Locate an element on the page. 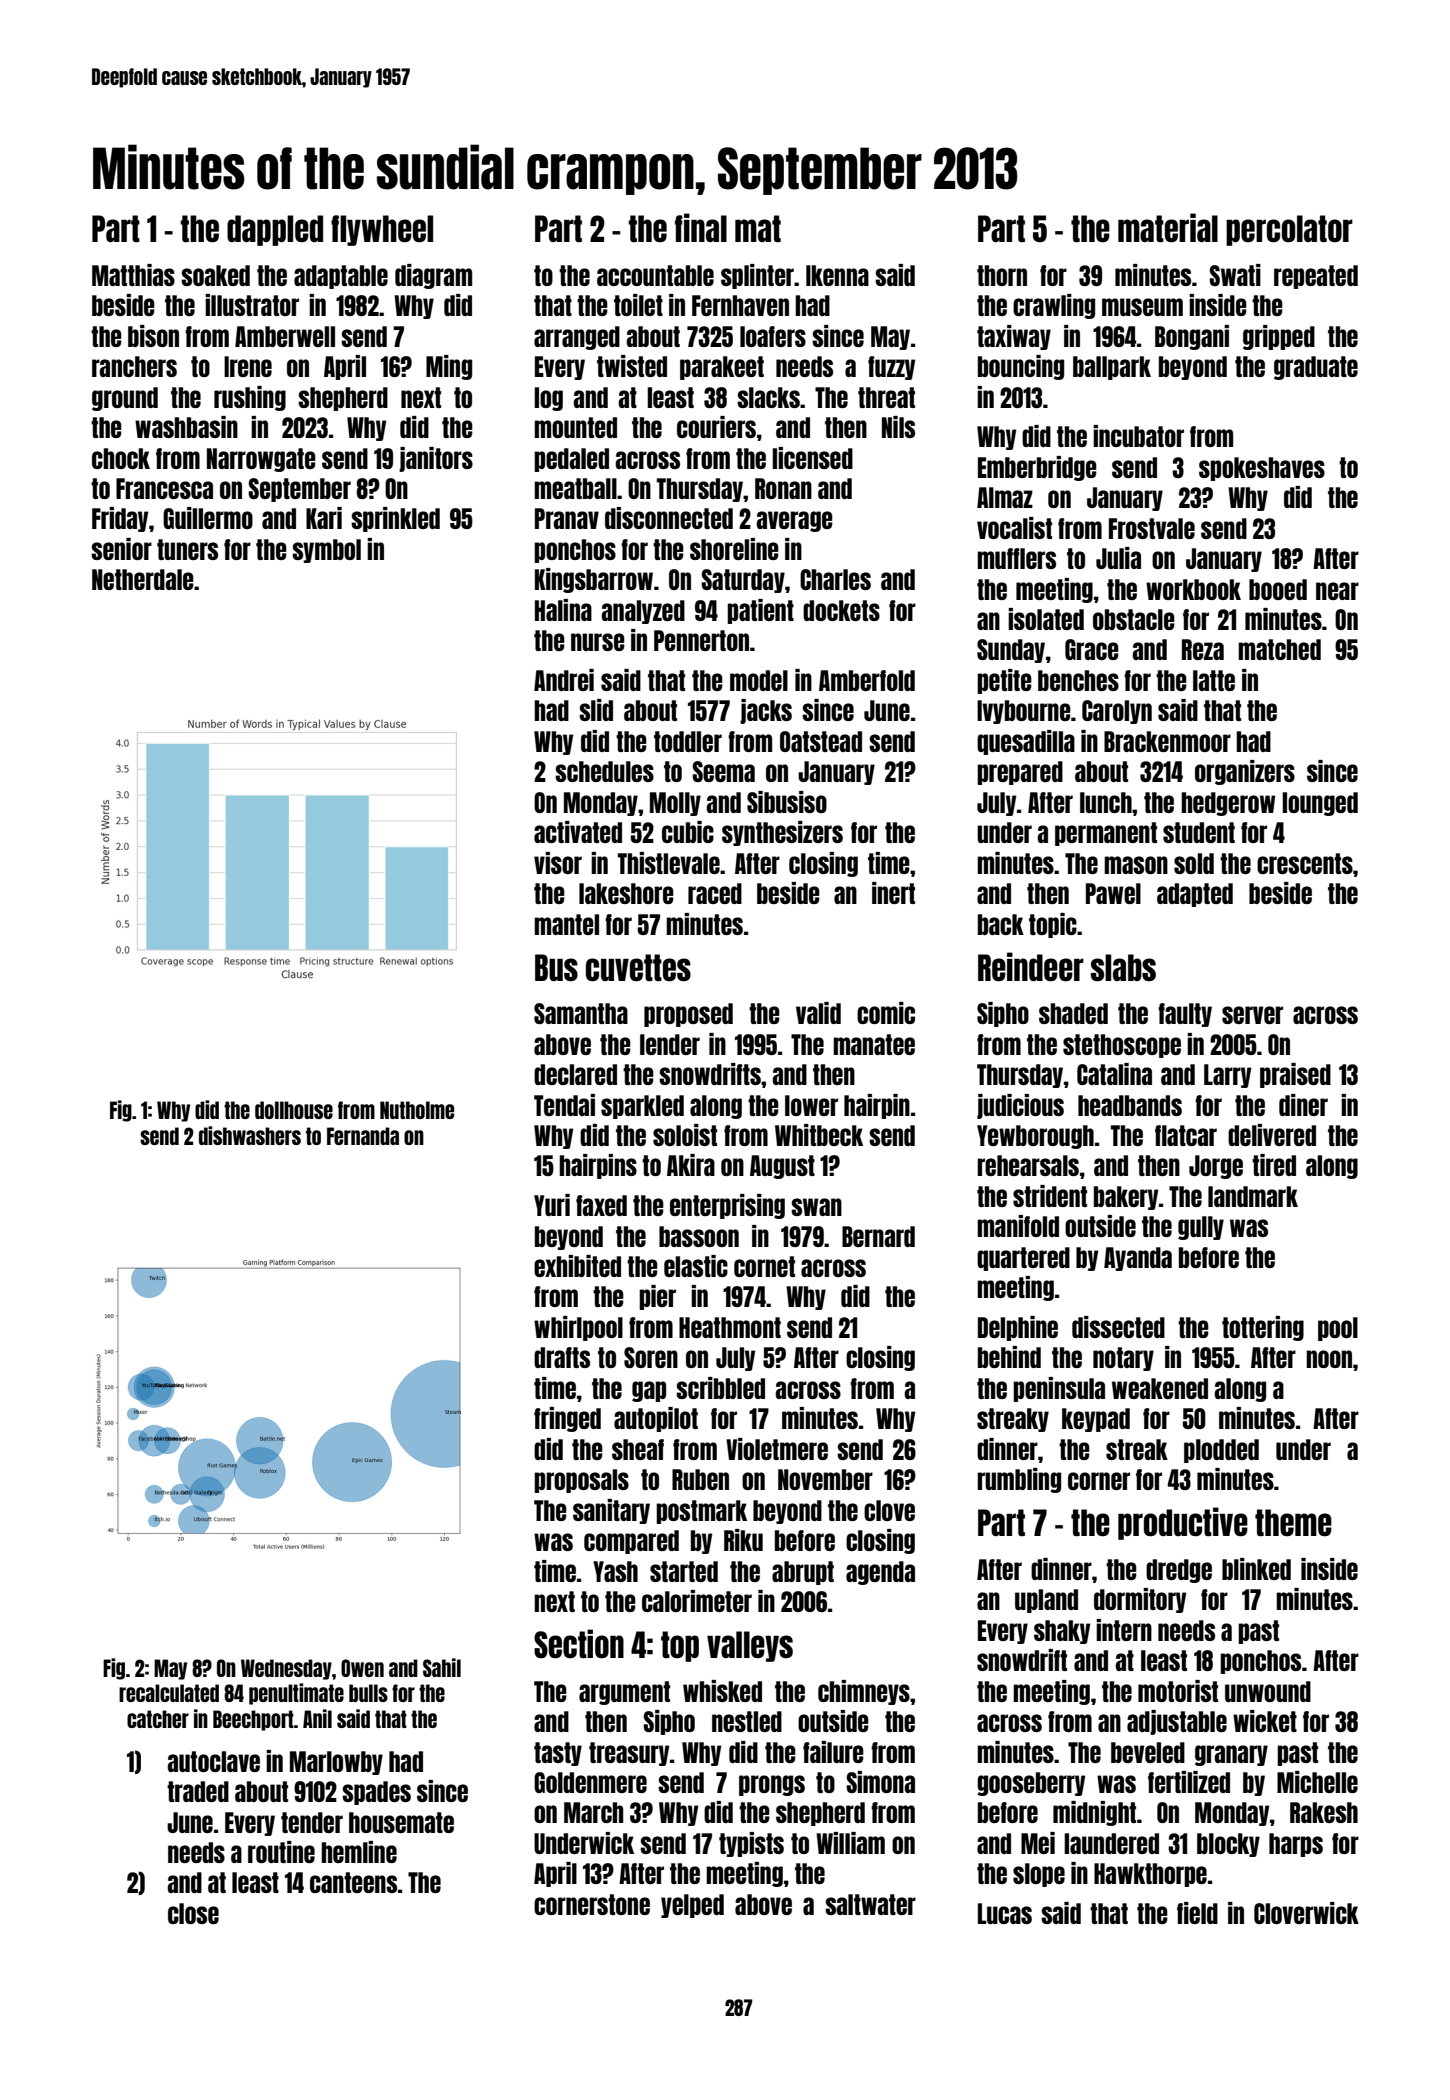 The width and height of the image is (1450, 2100). yelped is located at coordinates (692, 1906).
